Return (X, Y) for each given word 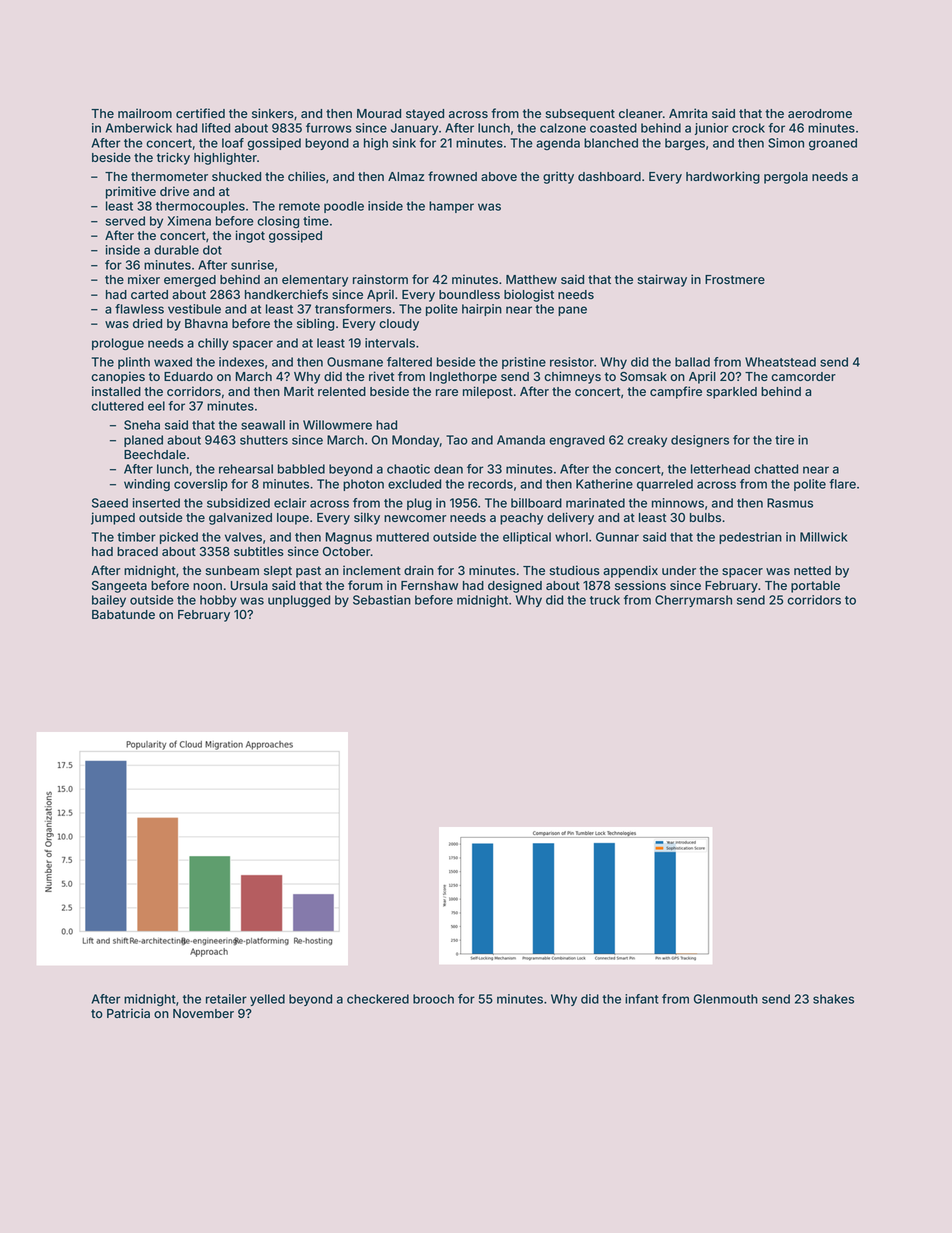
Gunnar (617, 537)
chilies (306, 176)
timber (136, 537)
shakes (833, 999)
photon (363, 485)
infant (642, 999)
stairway (662, 280)
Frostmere (735, 279)
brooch (433, 999)
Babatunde (123, 614)
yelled (267, 1000)
